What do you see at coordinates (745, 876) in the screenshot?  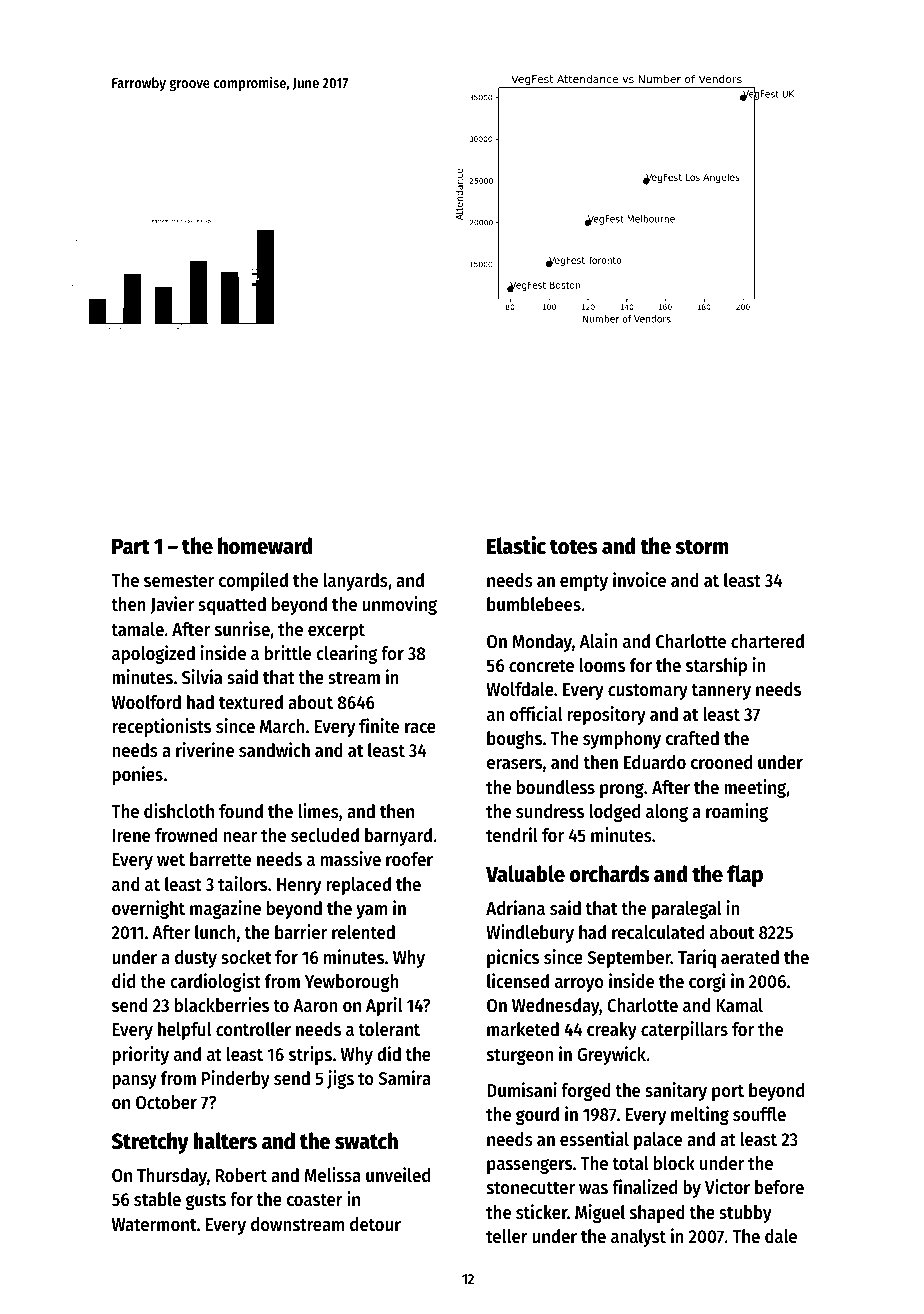 I see `flap` at bounding box center [745, 876].
